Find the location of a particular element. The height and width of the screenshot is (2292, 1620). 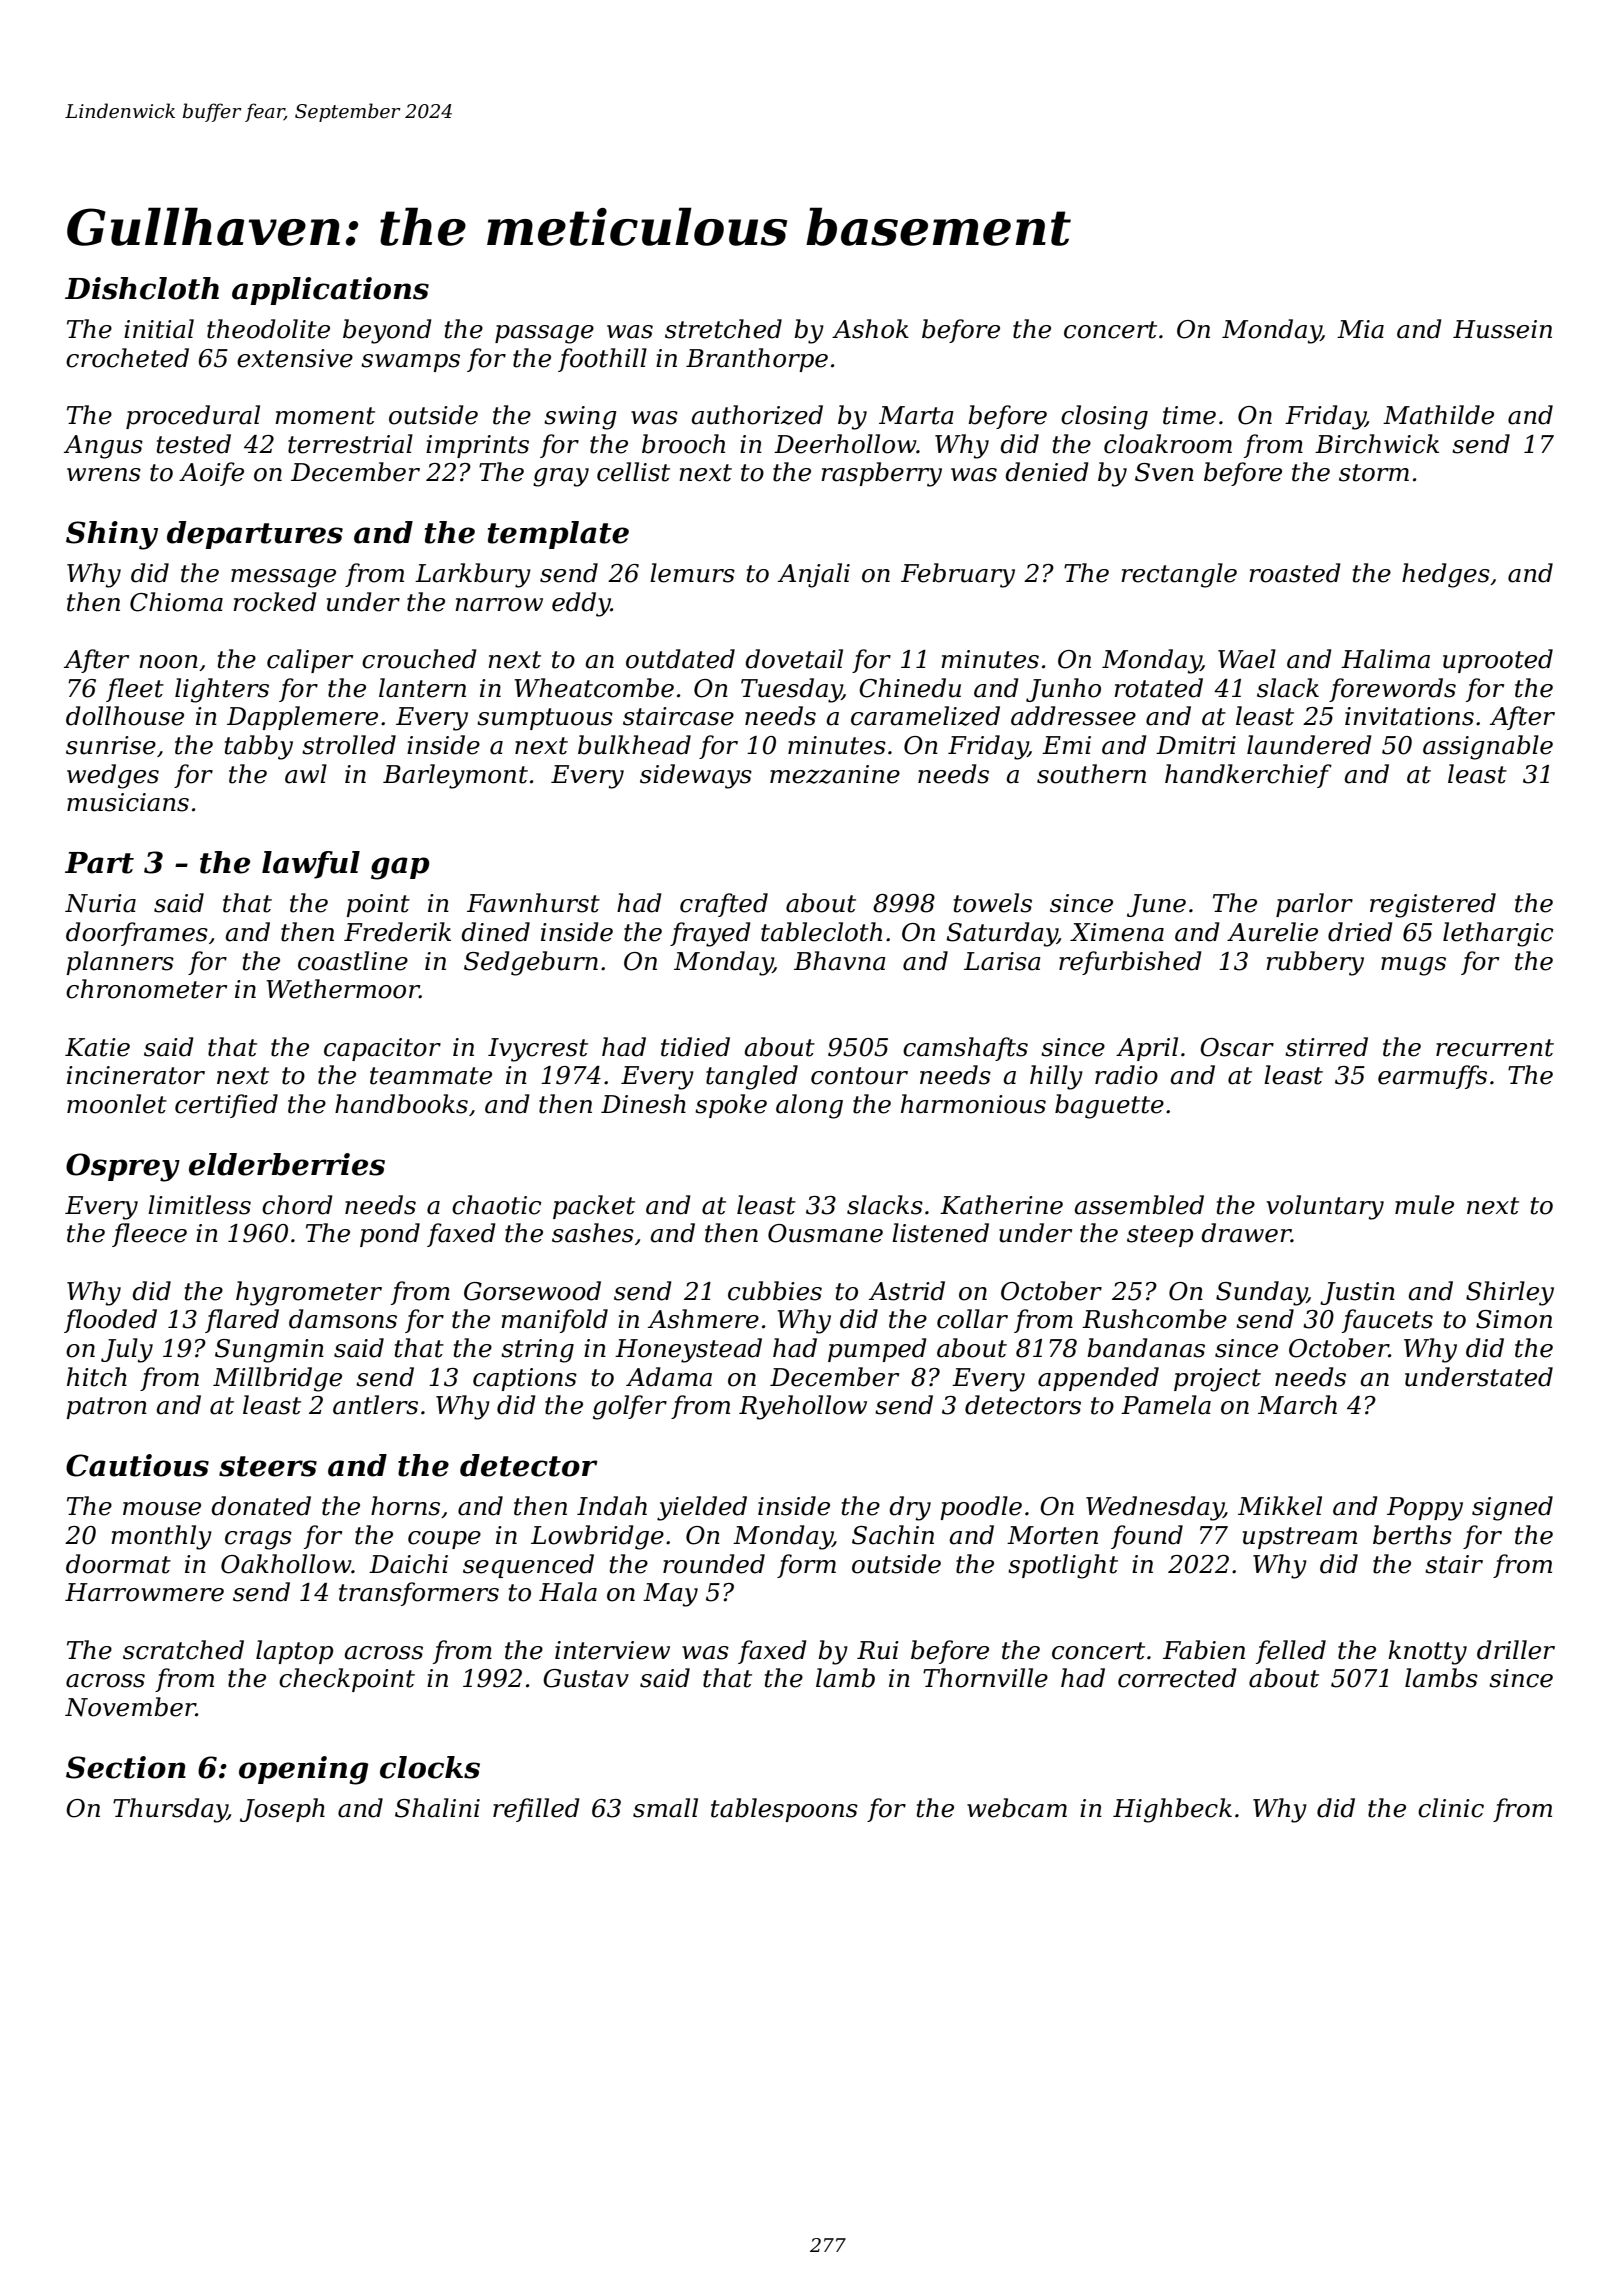

rubbery is located at coordinates (1315, 963).
